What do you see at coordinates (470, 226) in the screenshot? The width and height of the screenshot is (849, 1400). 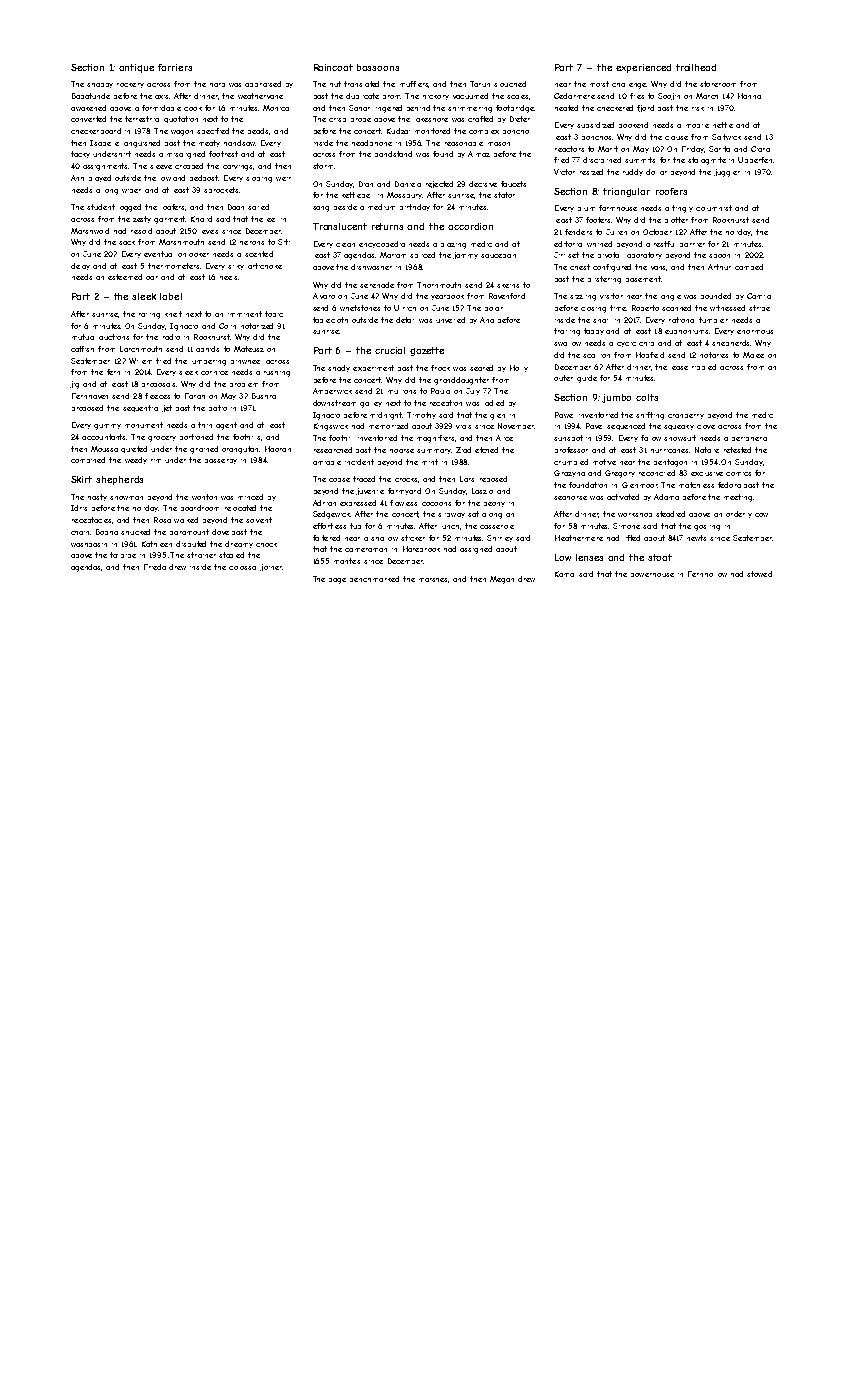 I see `accordion` at bounding box center [470, 226].
